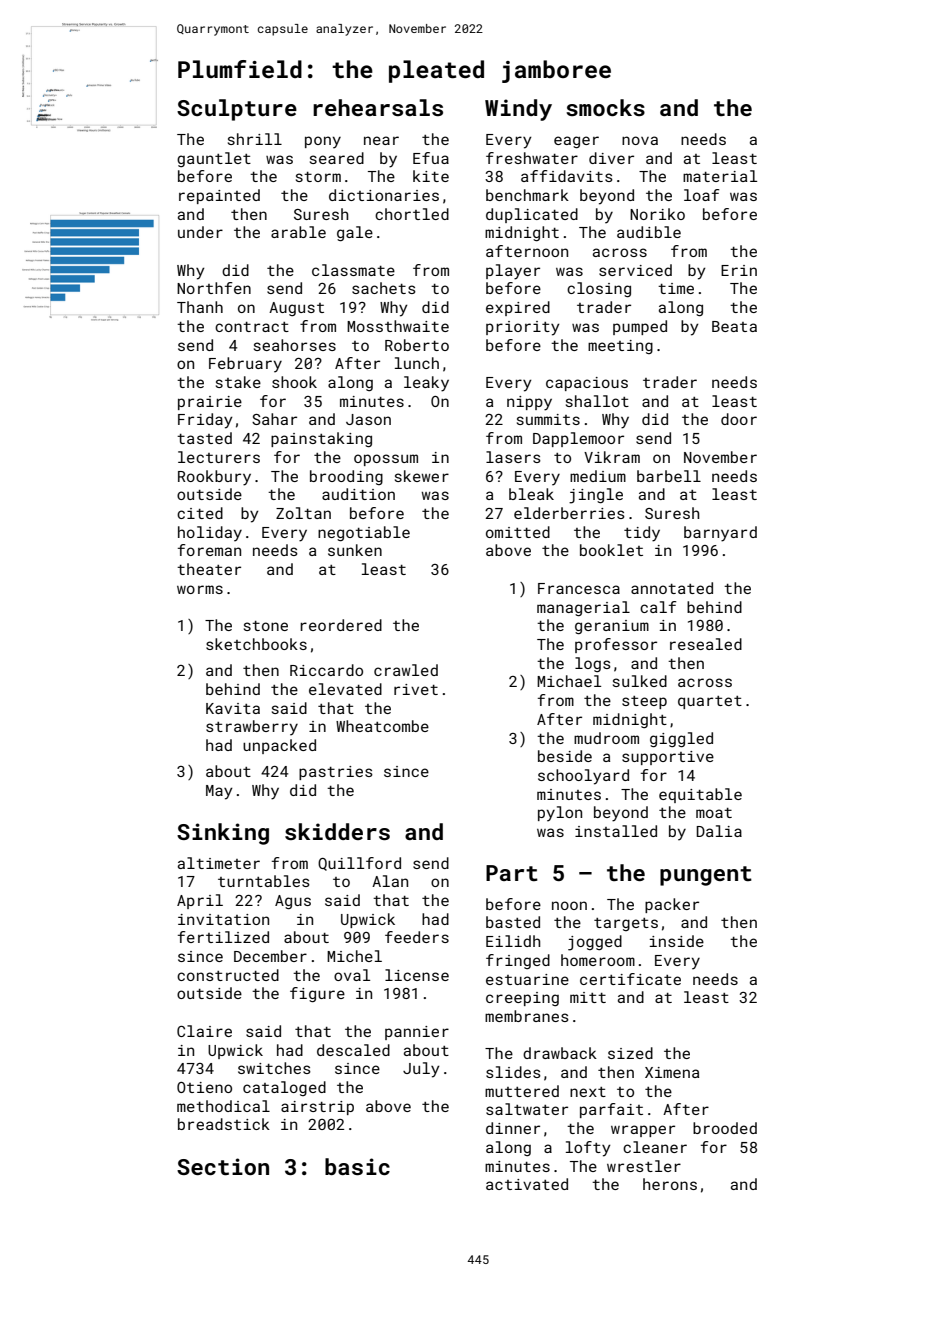 This image has width=935, height=1326. Describe the element at coordinates (223, 1166) in the image. I see `Section` at that location.
